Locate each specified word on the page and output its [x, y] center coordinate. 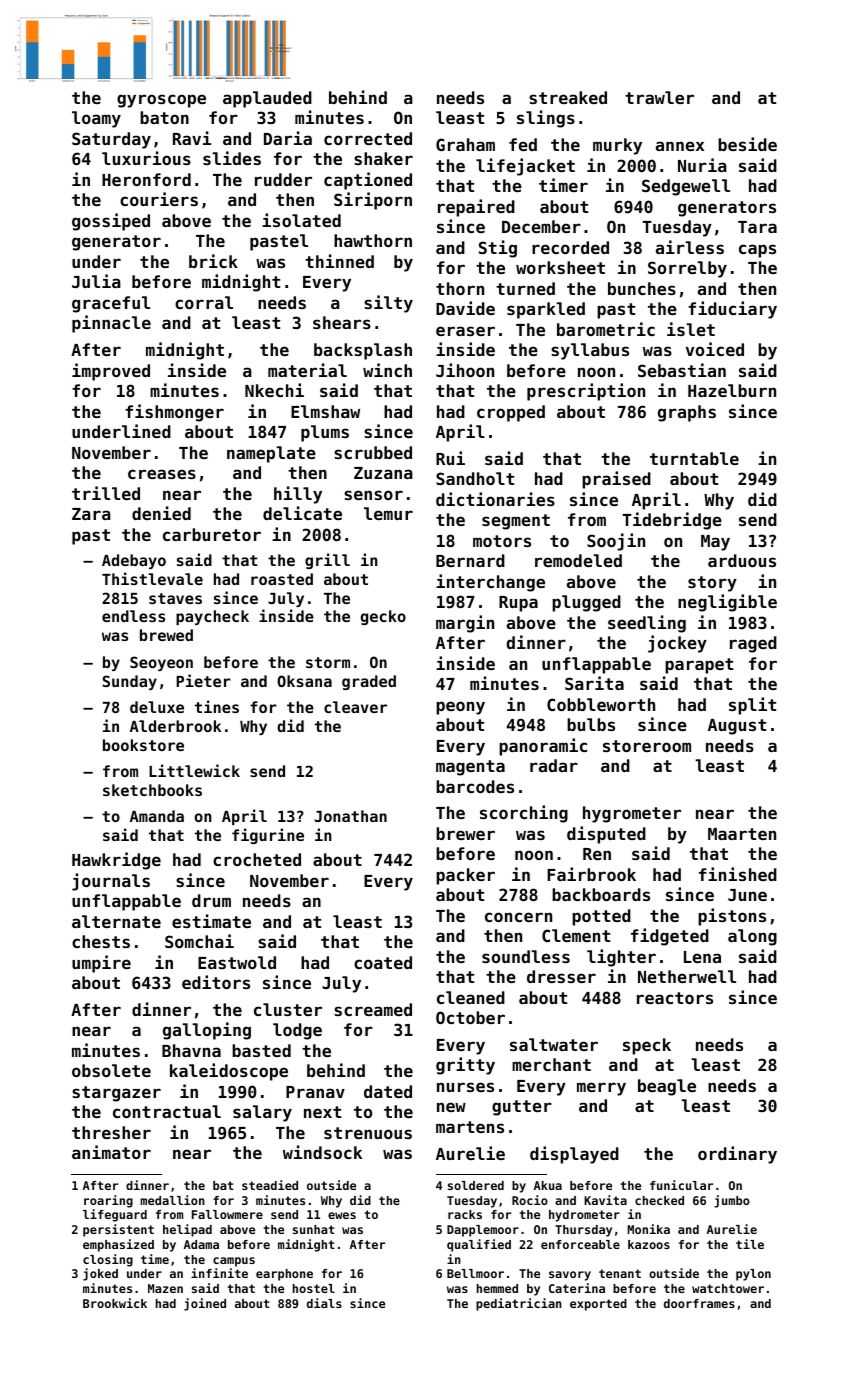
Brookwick [115, 1303]
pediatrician [519, 1304]
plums [325, 433]
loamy [96, 119]
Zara [91, 514]
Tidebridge [672, 521]
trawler [659, 97]
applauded [267, 99]
